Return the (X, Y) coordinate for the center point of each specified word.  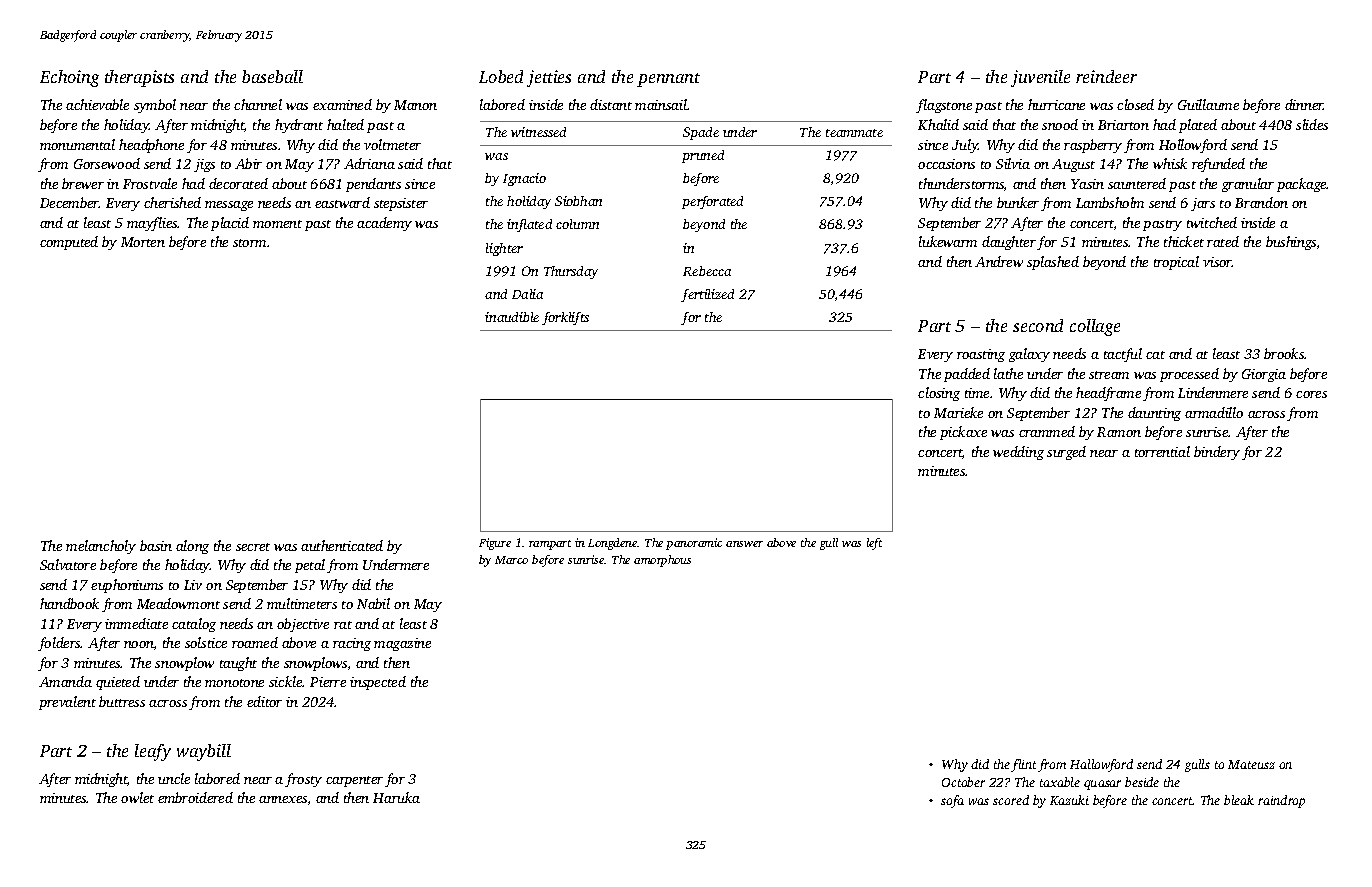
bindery (1217, 453)
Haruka (396, 797)
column (577, 224)
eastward (342, 202)
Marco (511, 560)
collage (1095, 327)
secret (253, 547)
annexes (283, 799)
